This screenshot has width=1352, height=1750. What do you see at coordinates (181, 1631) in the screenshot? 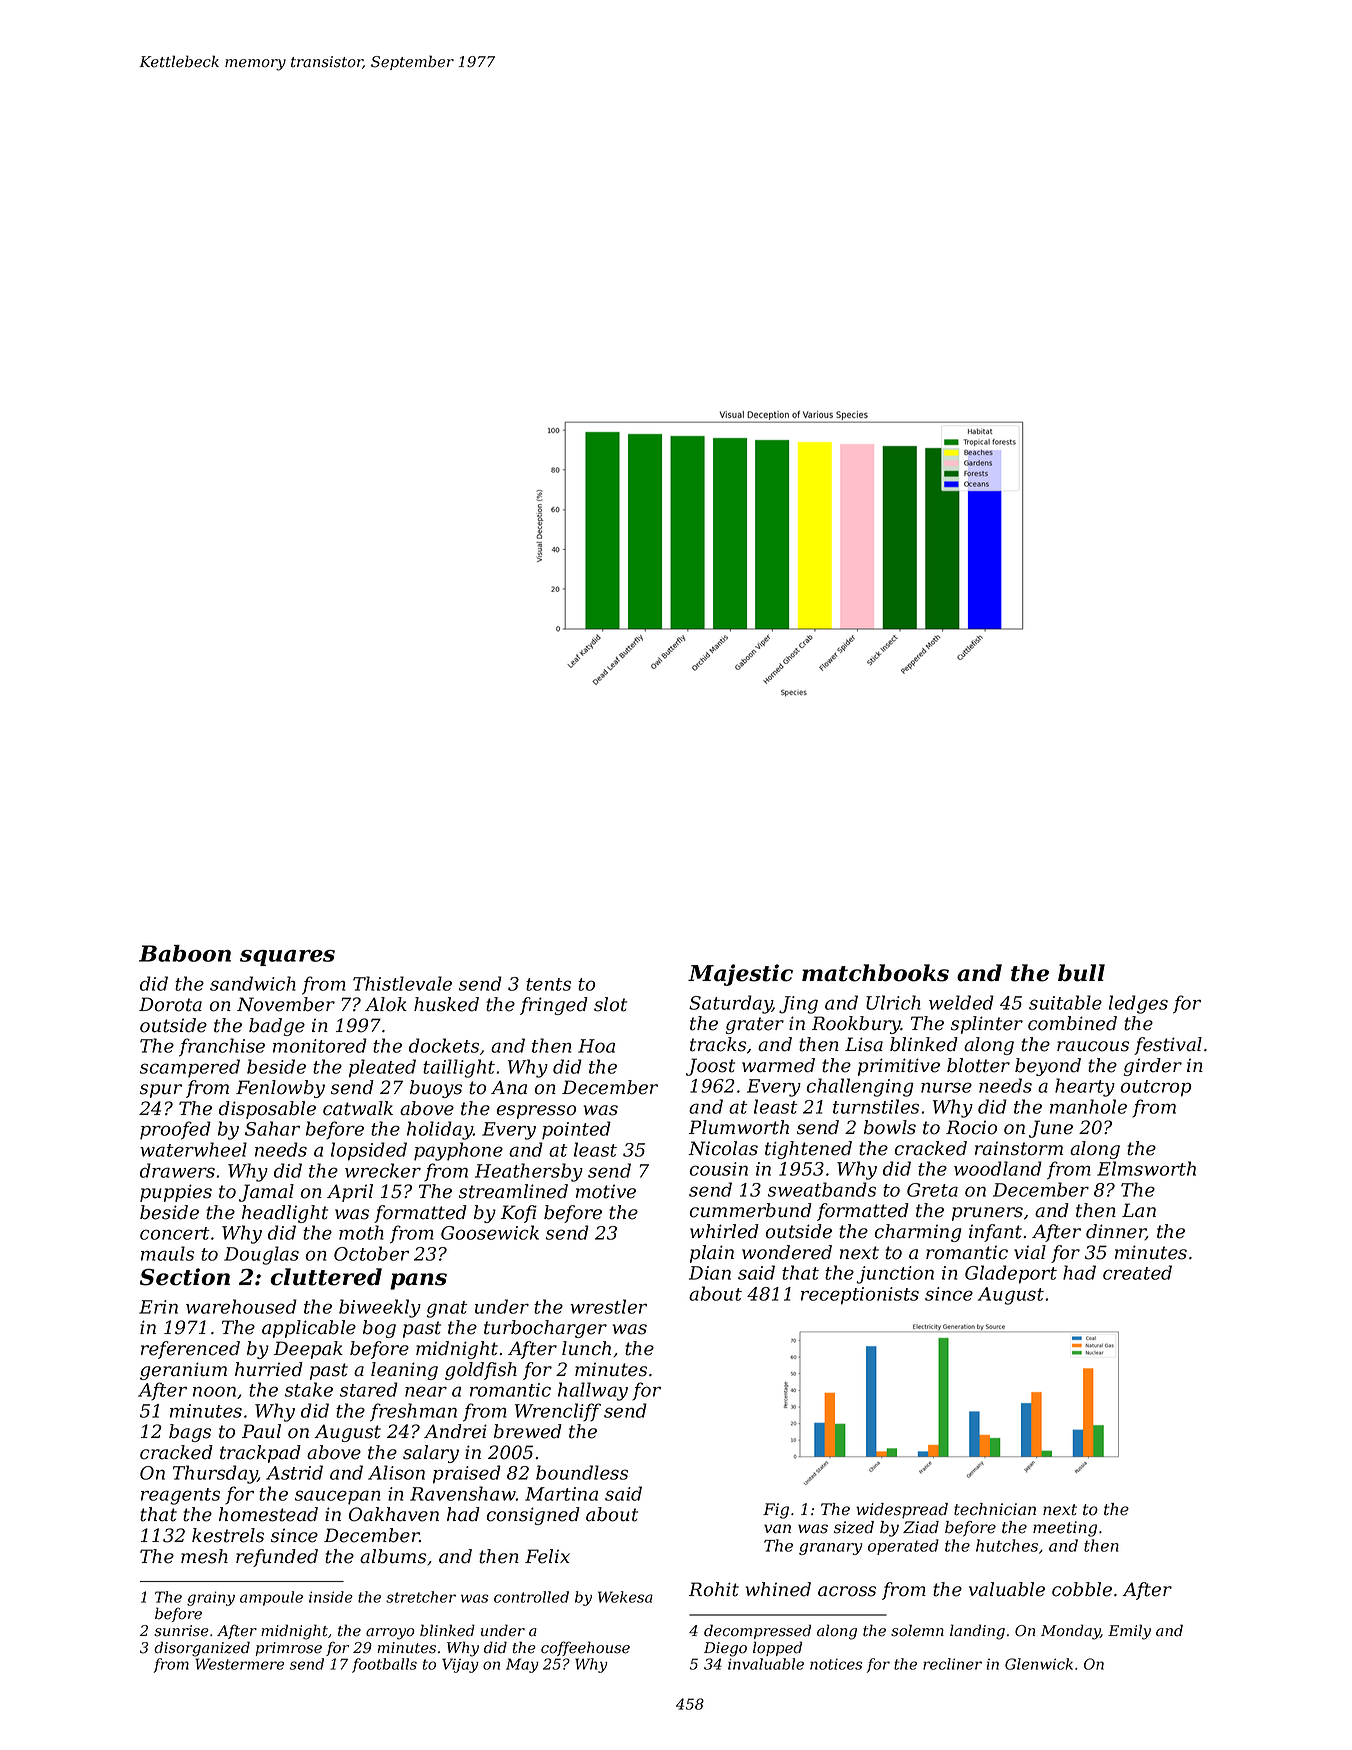
I see `sunrise` at bounding box center [181, 1631].
